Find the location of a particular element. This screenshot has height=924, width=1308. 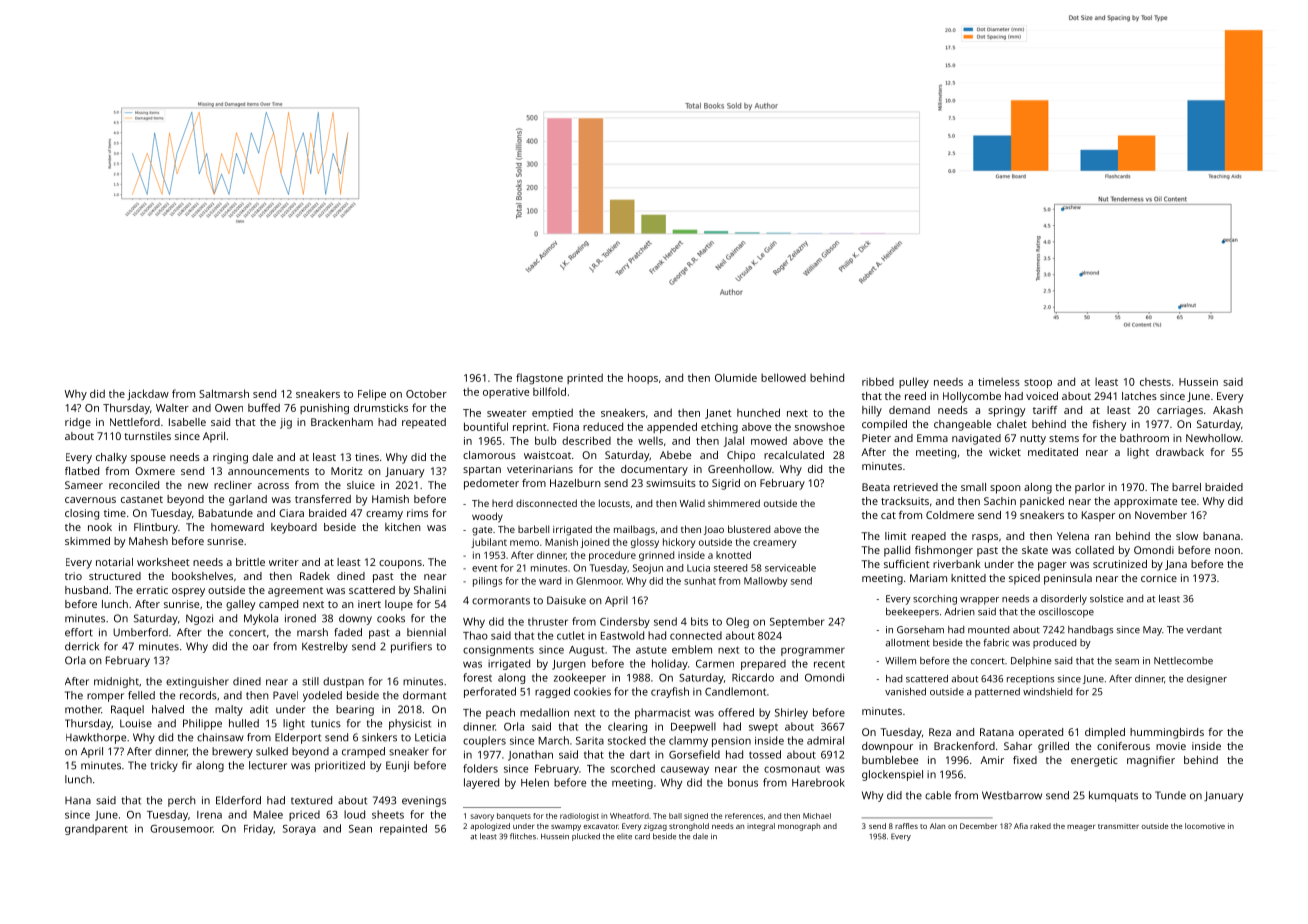

castanet is located at coordinates (142, 499).
